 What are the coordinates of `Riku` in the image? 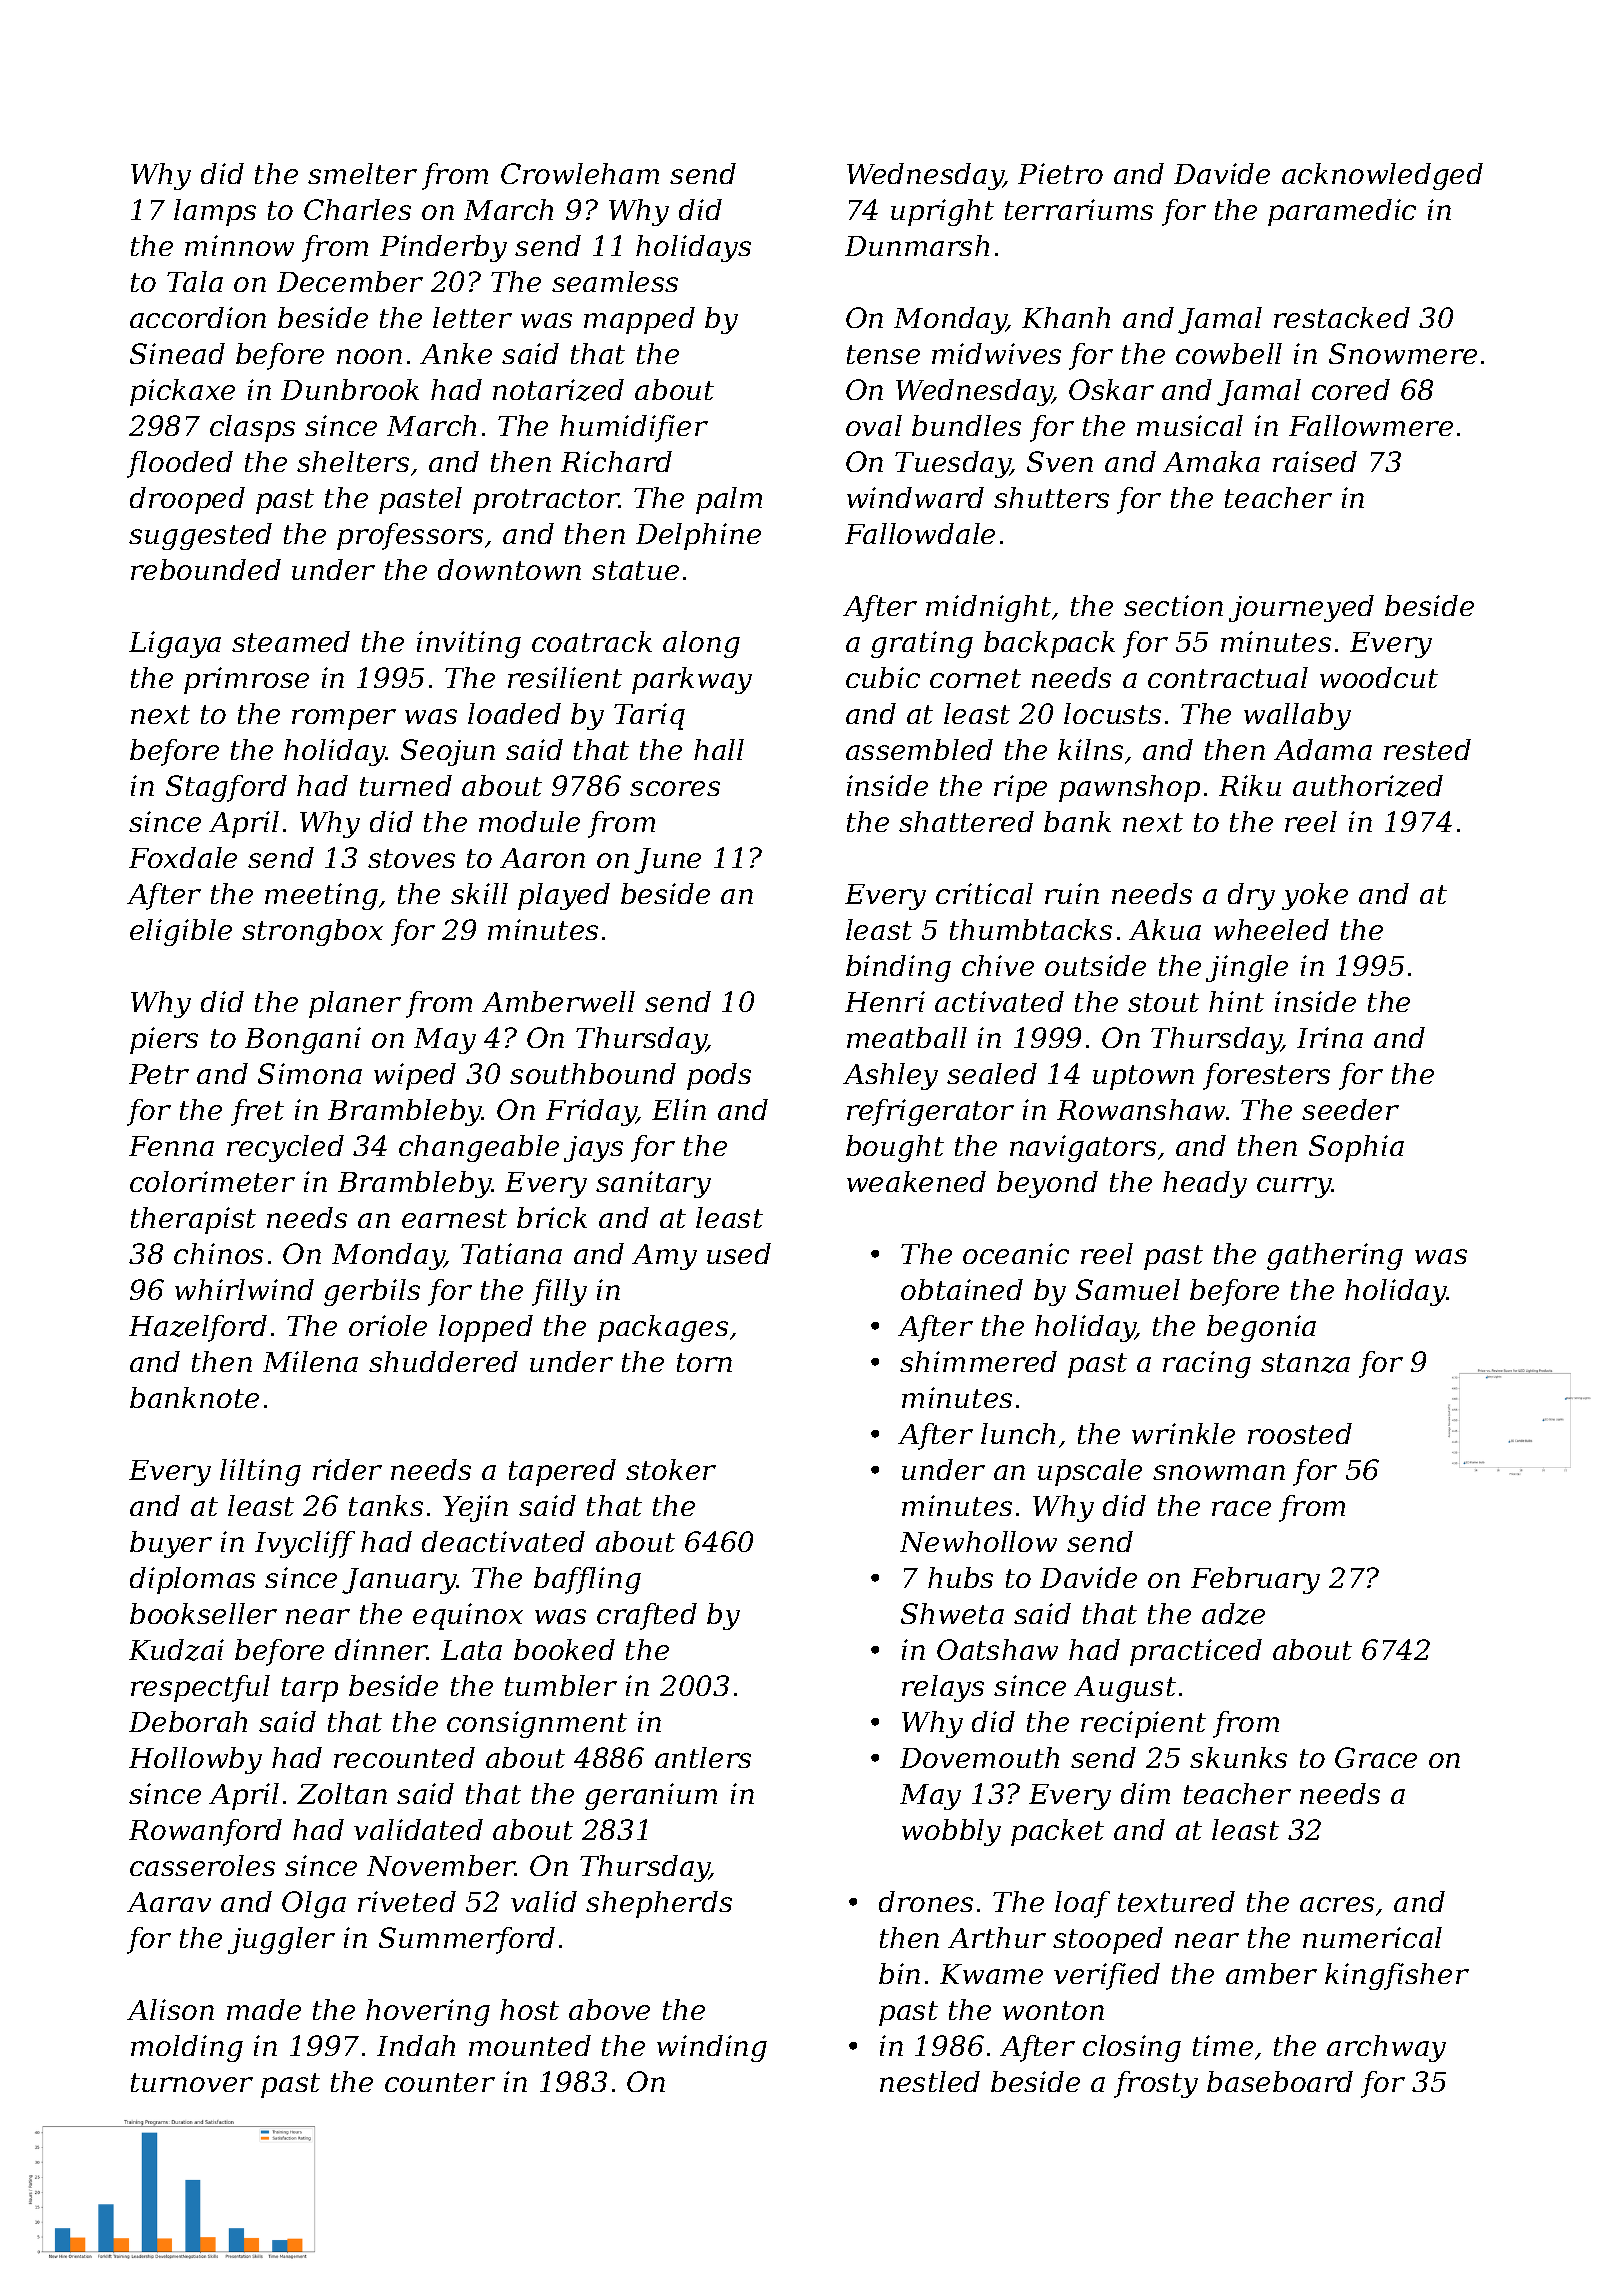 It's located at (1250, 785).
